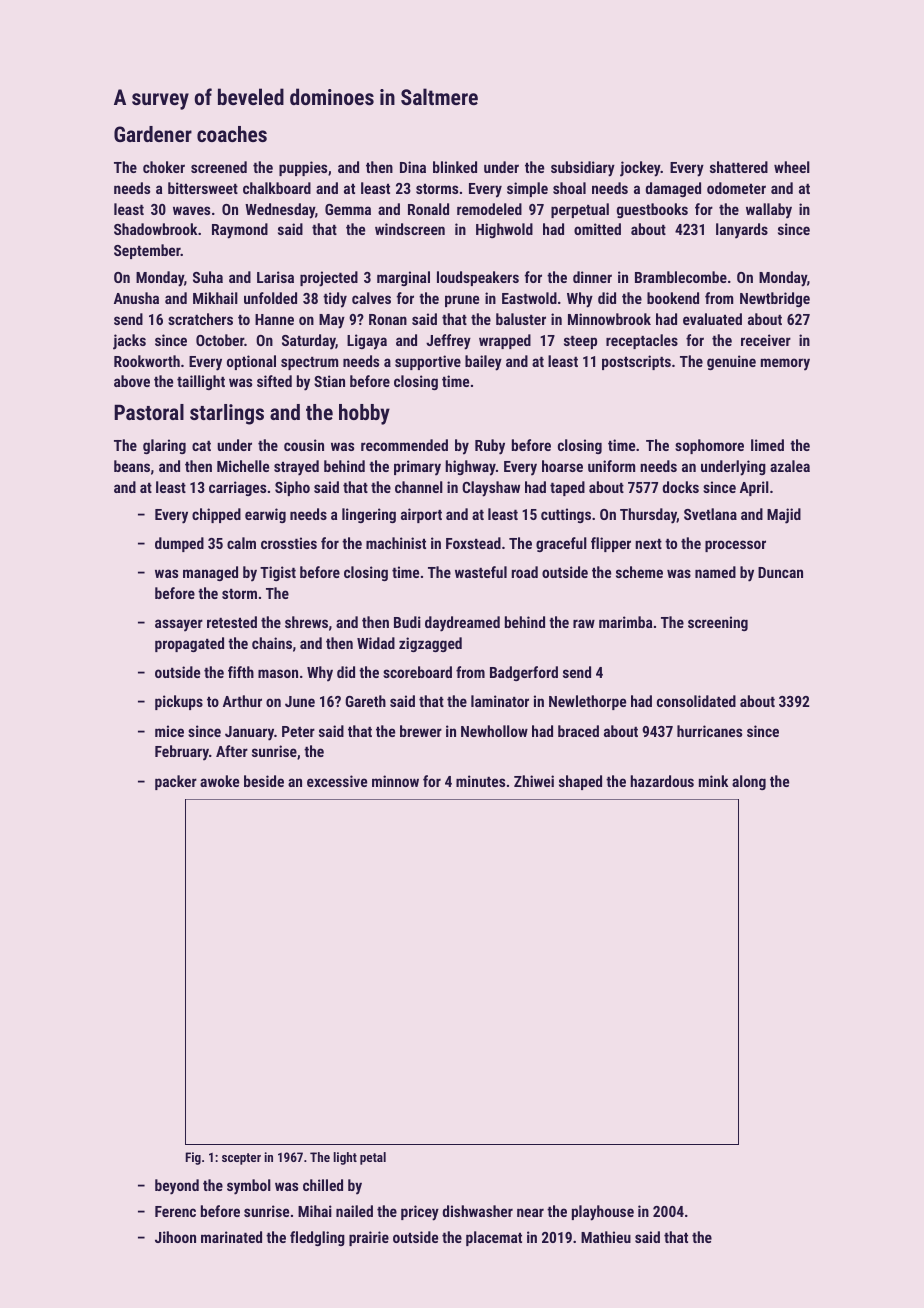 Image resolution: width=924 pixels, height=1308 pixels. Describe the element at coordinates (611, 466) in the image. I see `uniform` at that location.
